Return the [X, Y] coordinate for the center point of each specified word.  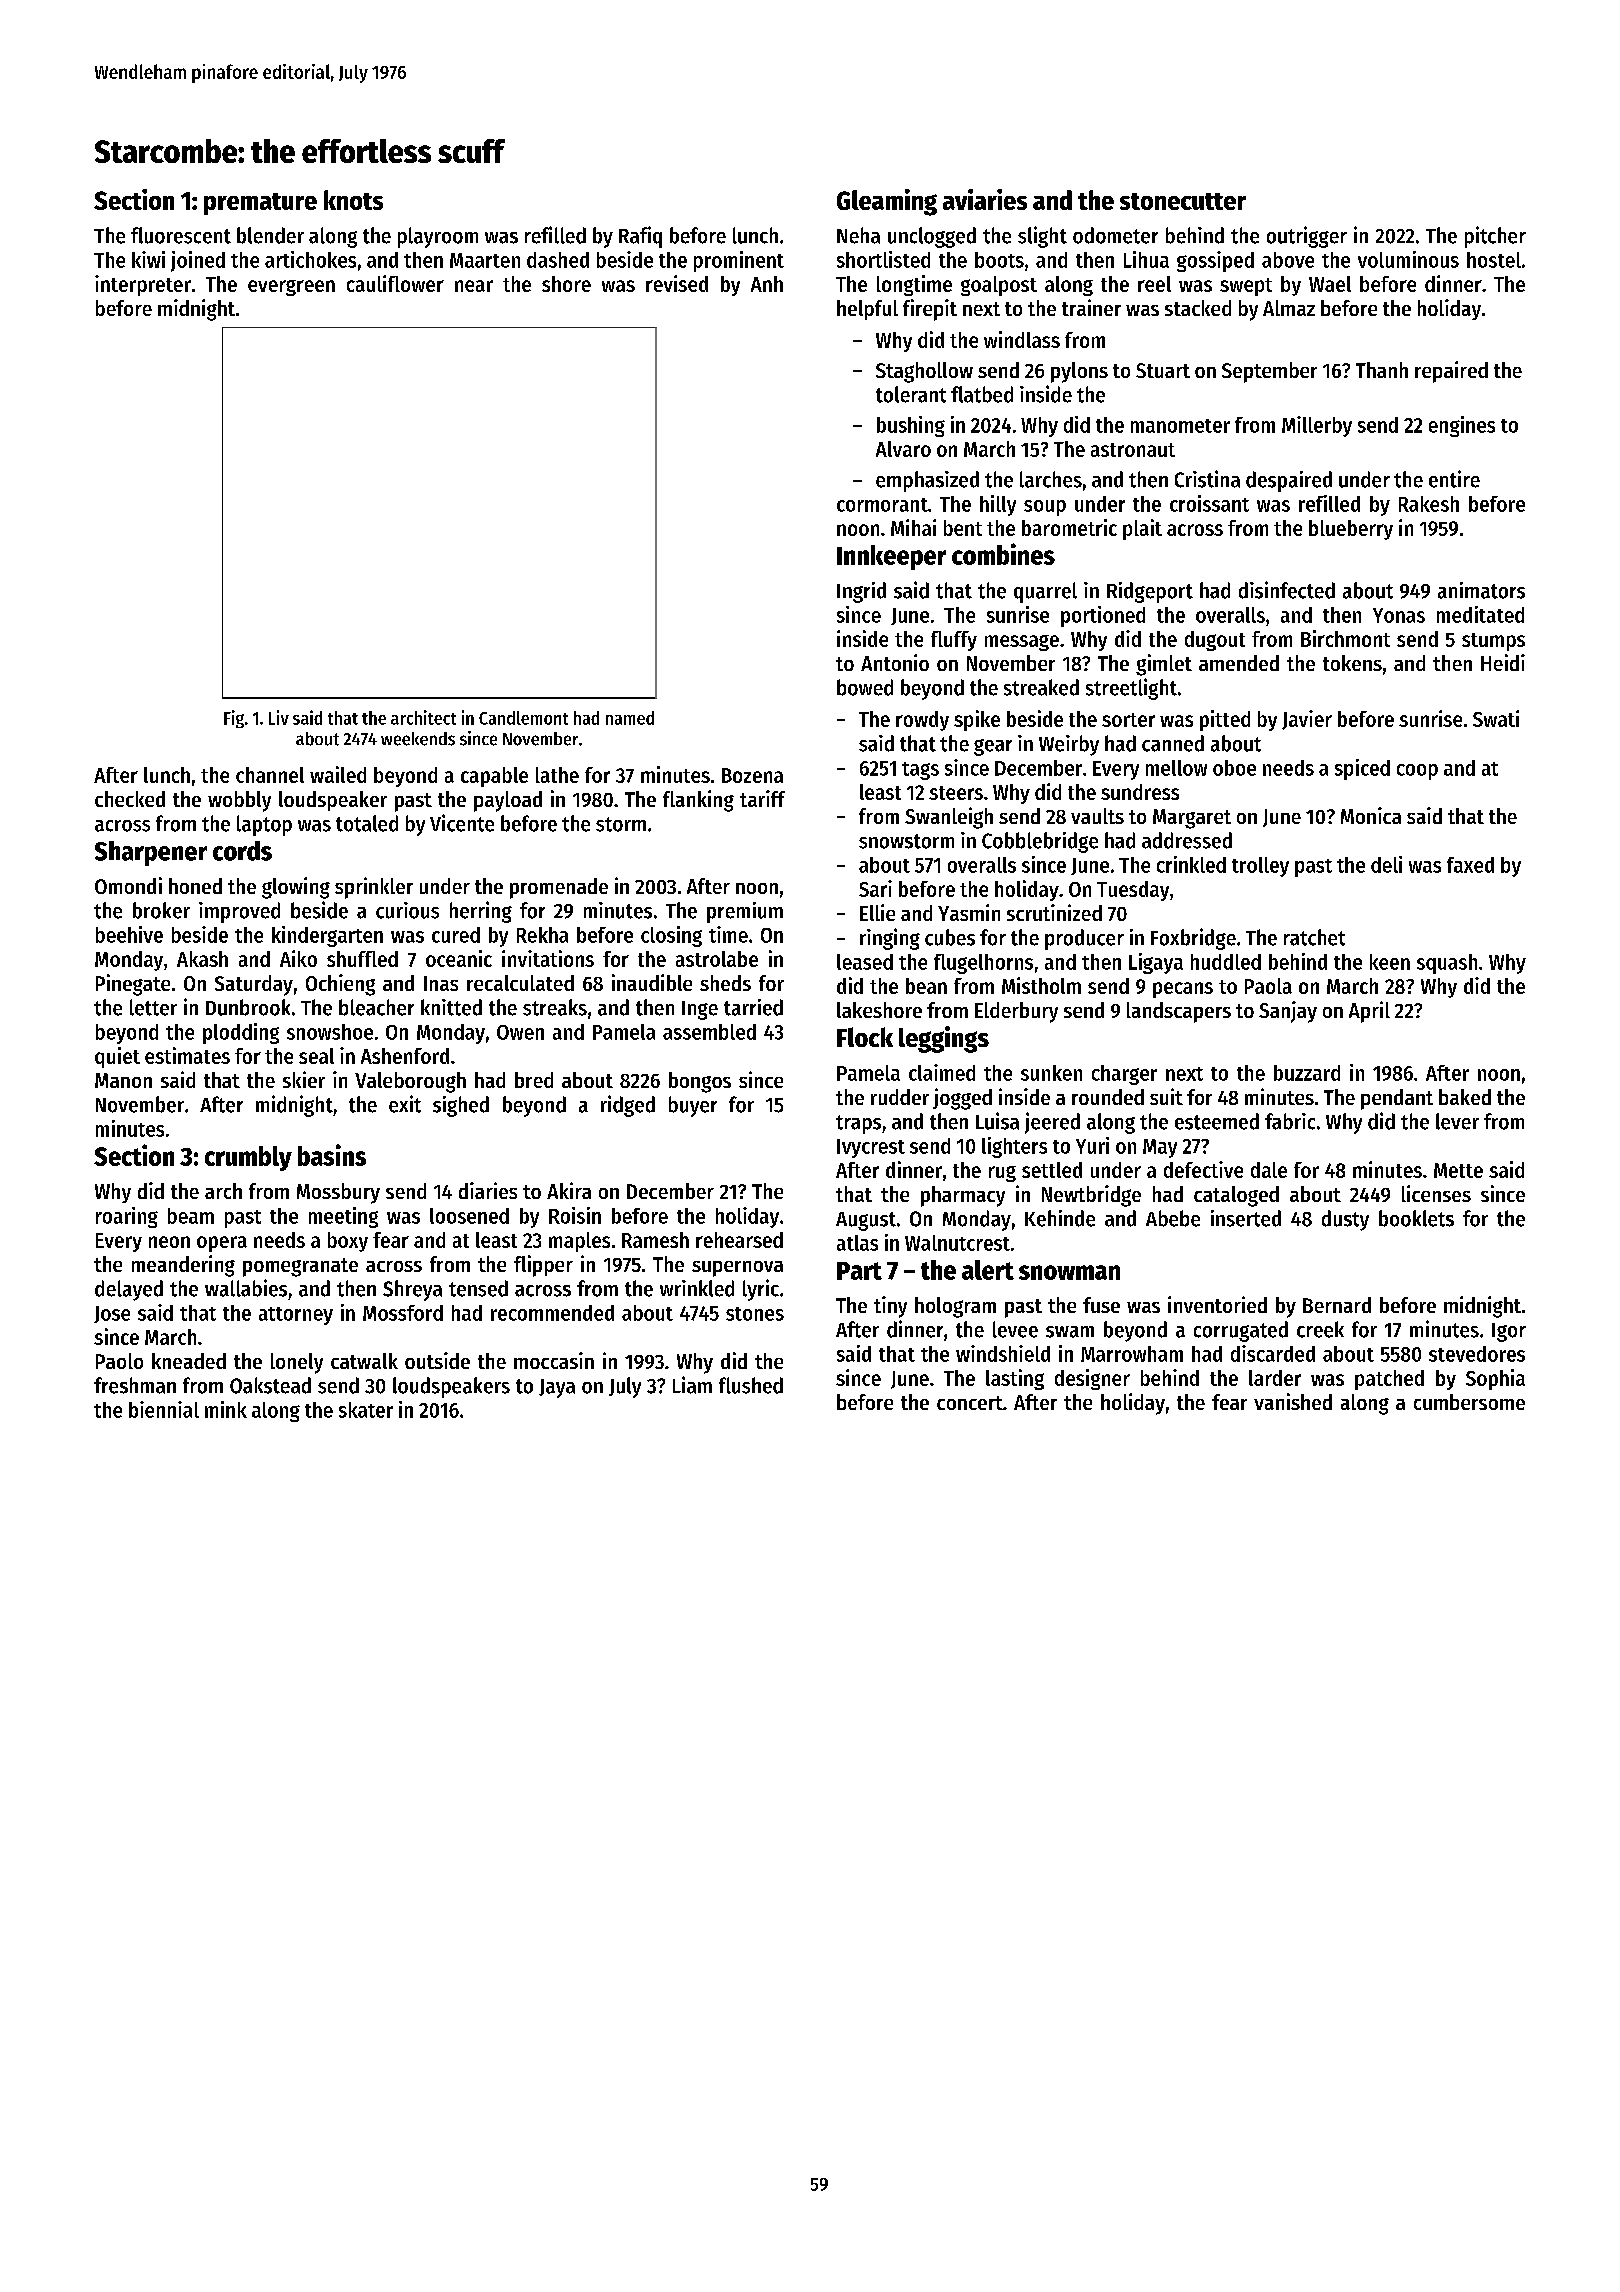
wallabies [246, 1288]
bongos [700, 1082]
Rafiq [640, 237]
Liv [279, 717]
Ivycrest [871, 1148]
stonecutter [1183, 201]
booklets [1416, 1218]
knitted [451, 1007]
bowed [865, 687]
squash [1447, 964]
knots [353, 200]
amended [1239, 663]
